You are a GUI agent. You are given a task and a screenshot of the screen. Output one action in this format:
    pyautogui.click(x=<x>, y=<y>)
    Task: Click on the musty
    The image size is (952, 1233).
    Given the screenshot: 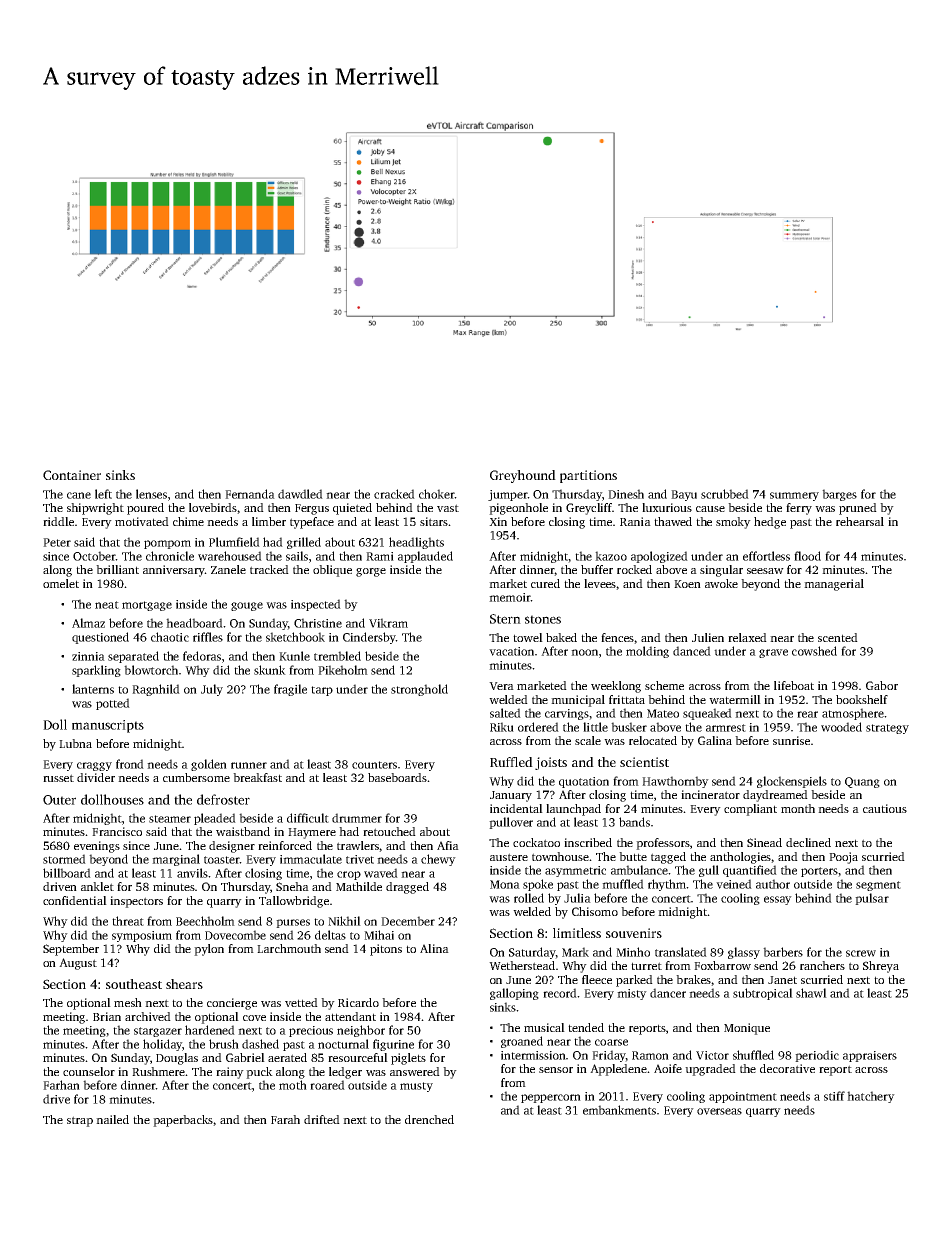 What is the action you would take?
    pyautogui.click(x=416, y=1087)
